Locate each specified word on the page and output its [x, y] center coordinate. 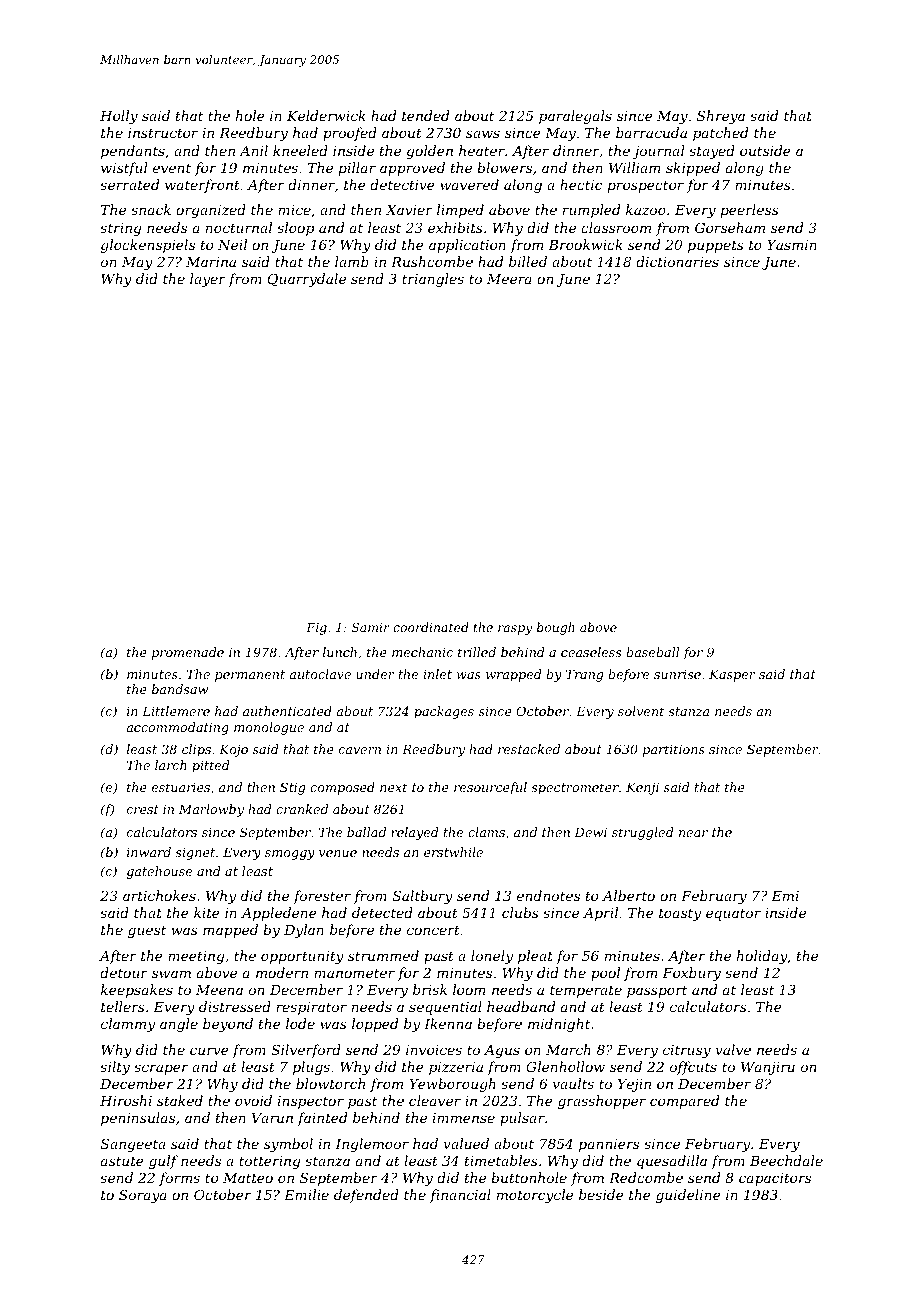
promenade [188, 653]
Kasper [732, 675]
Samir [371, 627]
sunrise [677, 674]
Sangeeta [133, 1145]
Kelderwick [326, 115]
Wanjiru [768, 1068]
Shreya [721, 117]
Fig [316, 629]
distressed [235, 1006]
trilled [477, 652]
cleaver [435, 1100]
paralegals [575, 117]
